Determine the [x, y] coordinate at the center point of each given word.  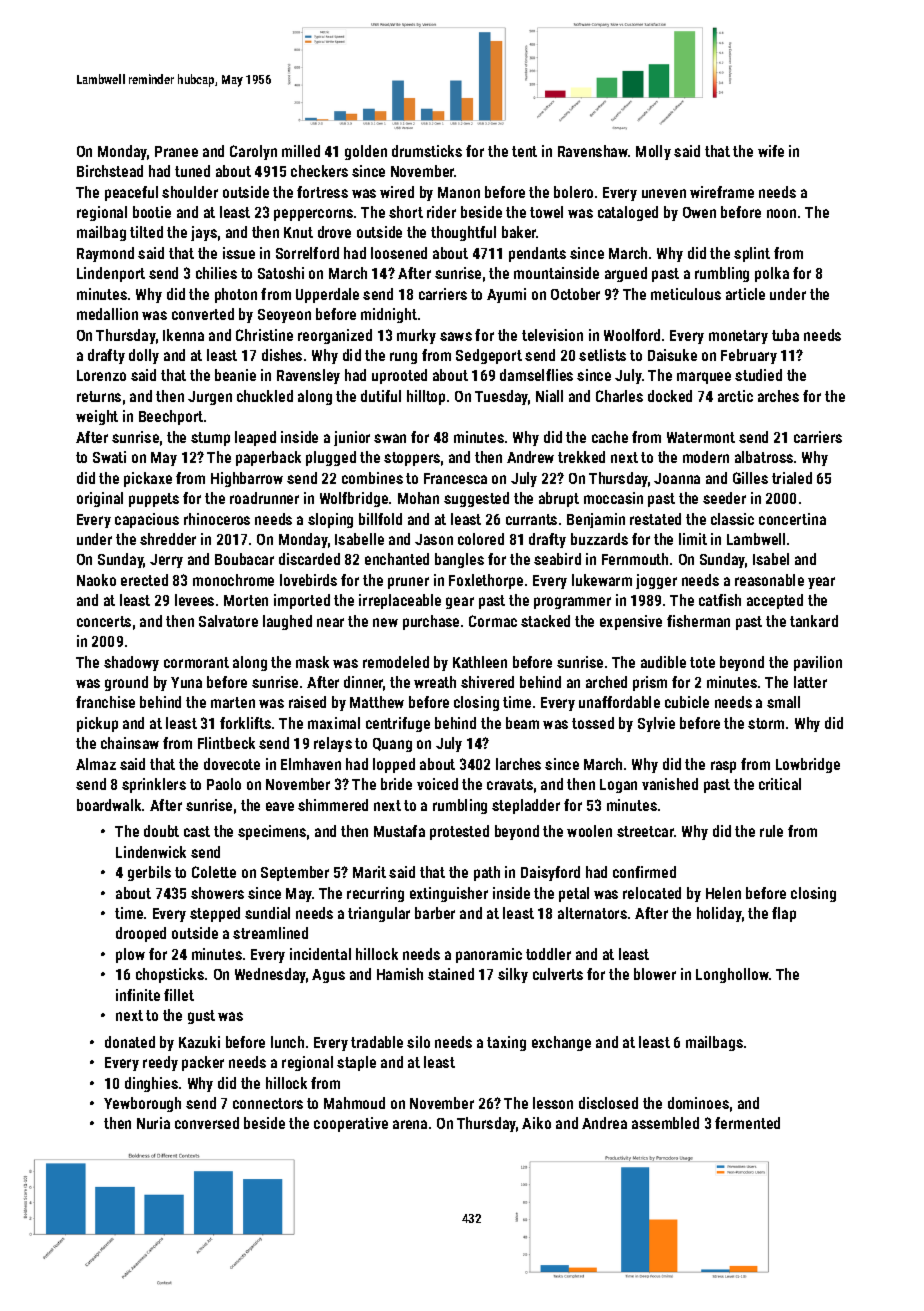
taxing [506, 1043]
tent [524, 151]
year [821, 583]
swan [390, 438]
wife [771, 151]
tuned [192, 171]
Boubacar [244, 559]
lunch [287, 1042]
